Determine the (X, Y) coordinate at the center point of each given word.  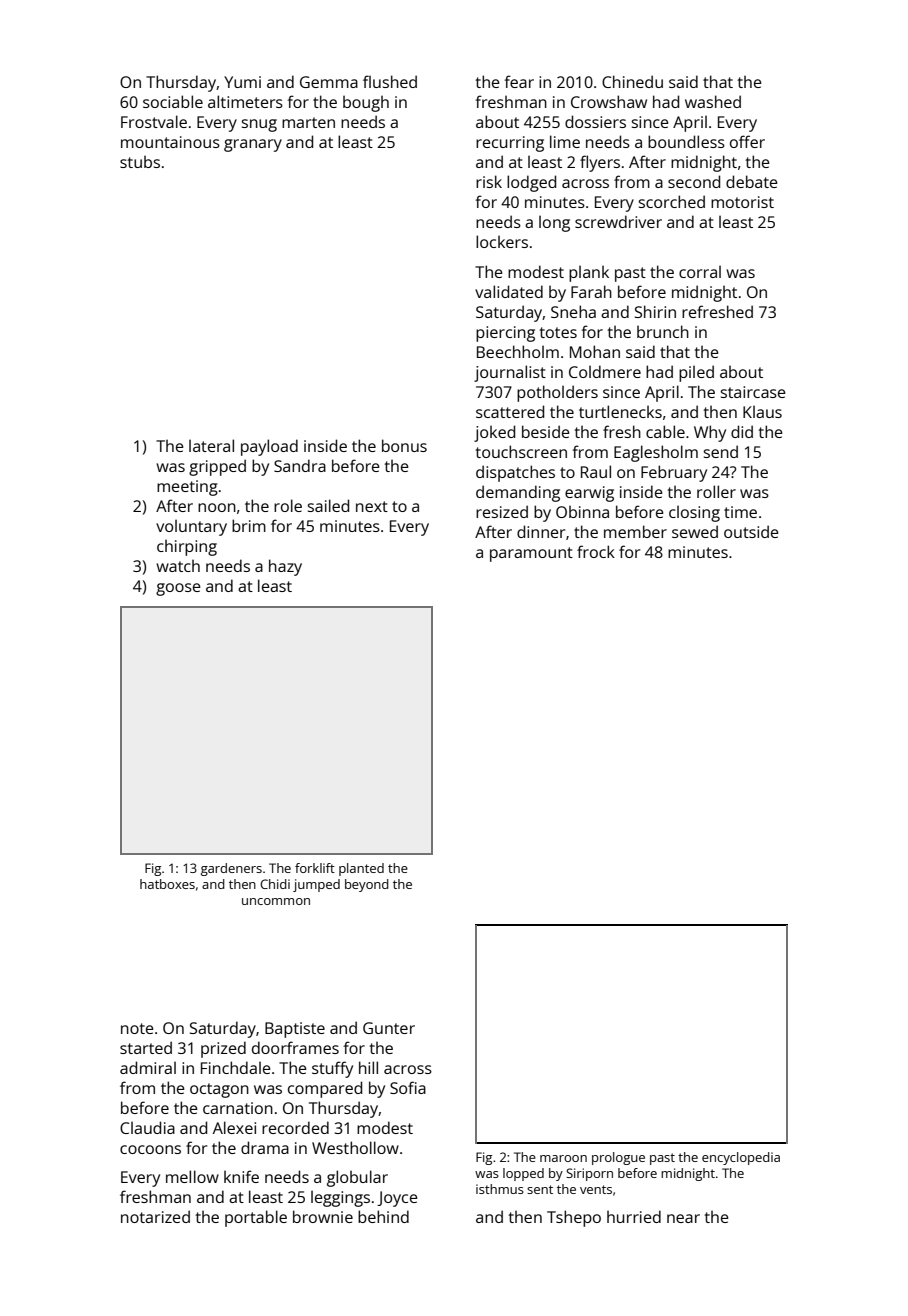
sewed (695, 531)
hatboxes (167, 884)
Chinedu (632, 81)
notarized (155, 1216)
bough (366, 104)
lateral (211, 445)
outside (751, 531)
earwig (589, 494)
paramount (531, 554)
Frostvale (154, 121)
